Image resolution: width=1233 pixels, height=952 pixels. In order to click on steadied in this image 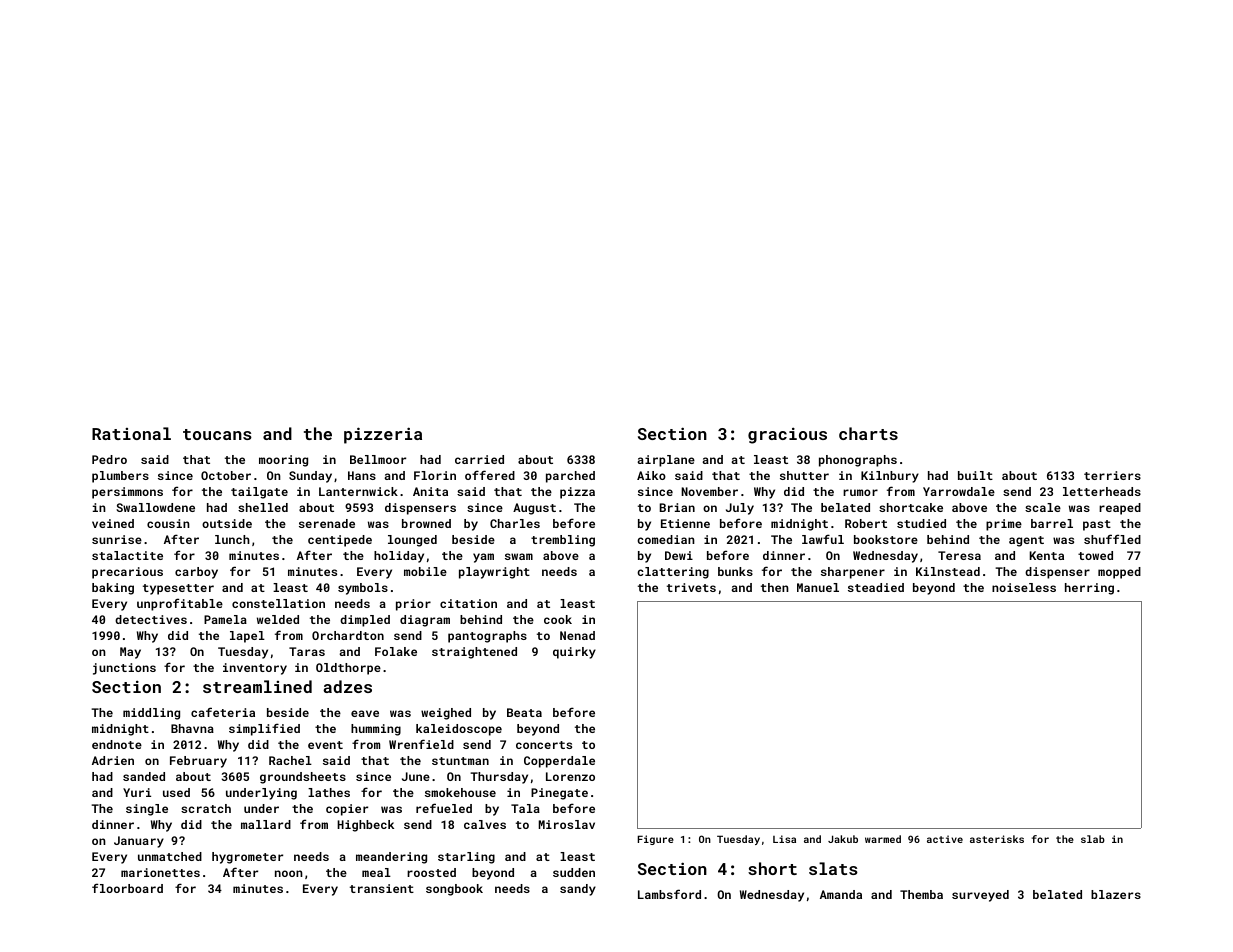, I will do `click(876, 587)`.
